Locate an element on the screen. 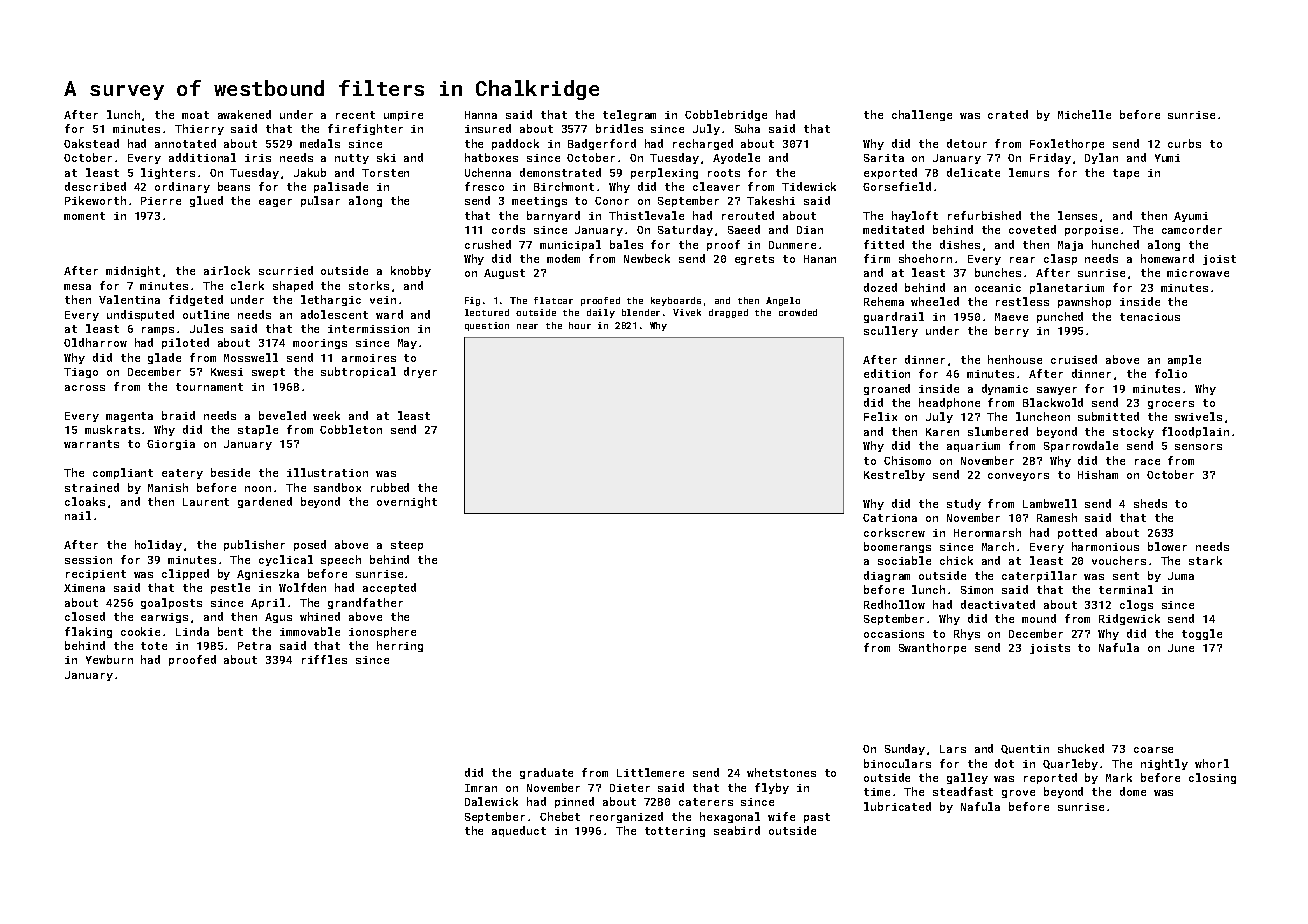 This screenshot has height=924, width=1308. Jakub is located at coordinates (310, 172).
